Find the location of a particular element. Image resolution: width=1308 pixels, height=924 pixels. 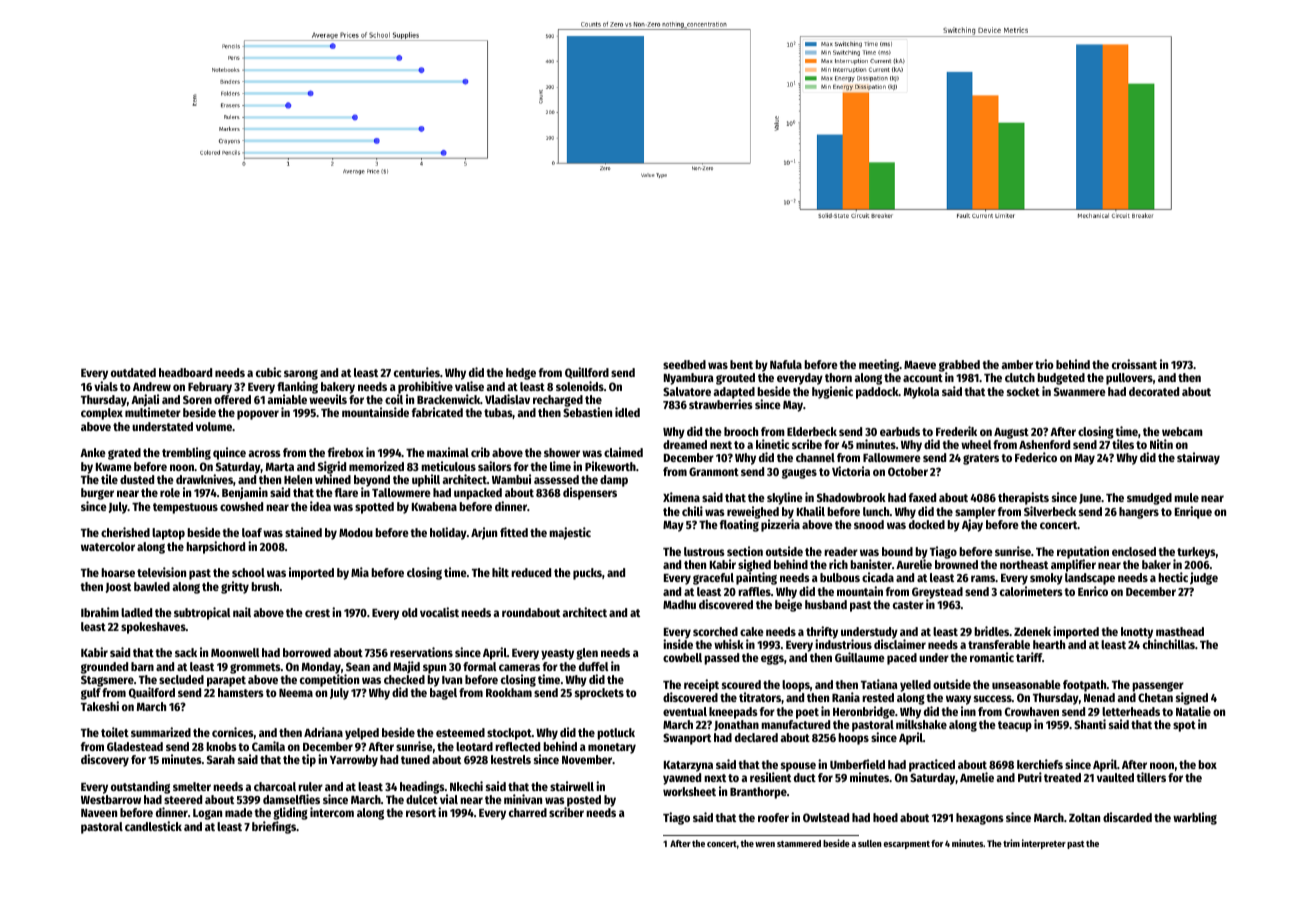

competition is located at coordinates (329, 680).
